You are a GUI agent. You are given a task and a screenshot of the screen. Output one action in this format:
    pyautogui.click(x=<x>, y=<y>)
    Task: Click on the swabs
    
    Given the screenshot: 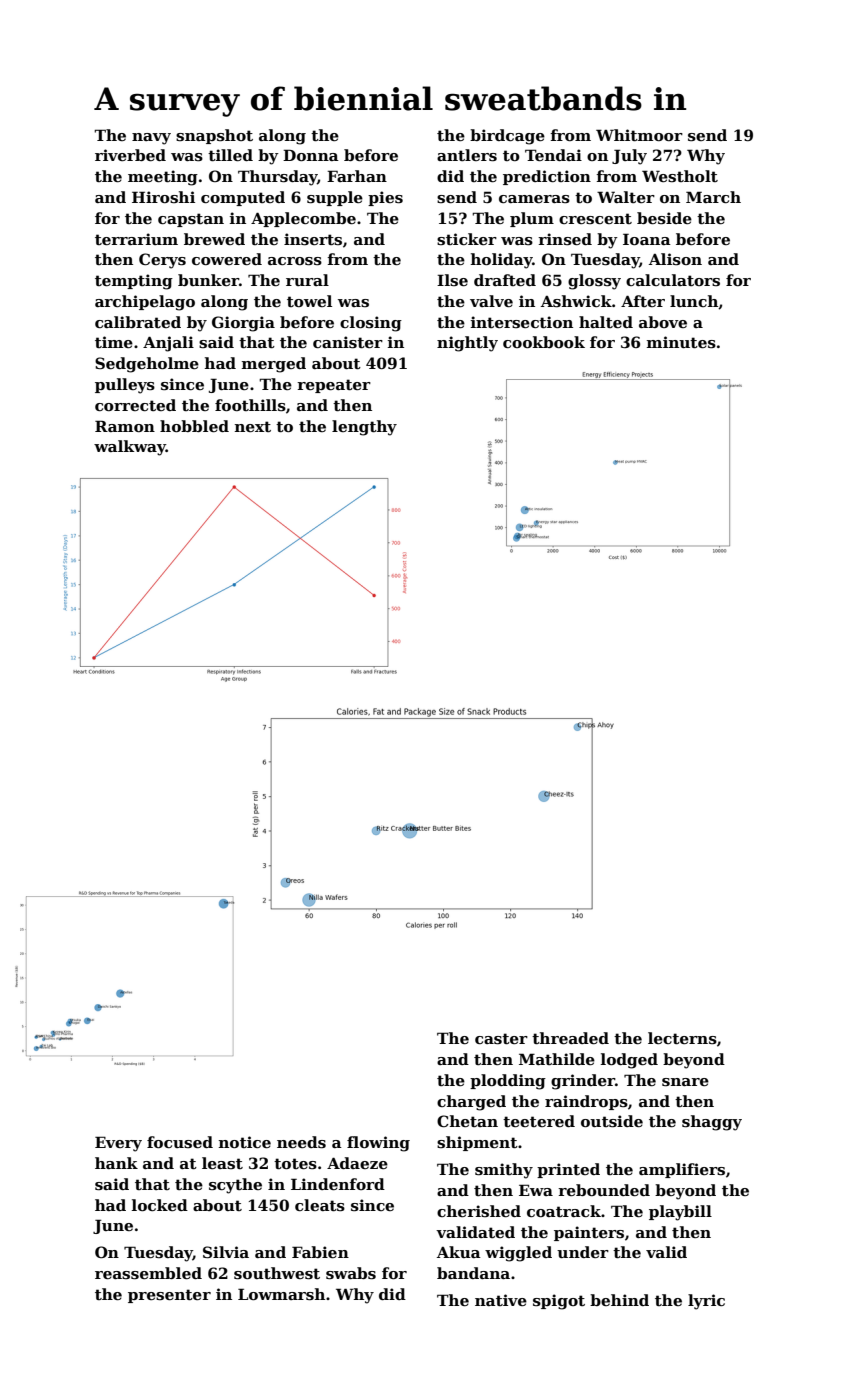 What is the action you would take?
    pyautogui.click(x=351, y=1273)
